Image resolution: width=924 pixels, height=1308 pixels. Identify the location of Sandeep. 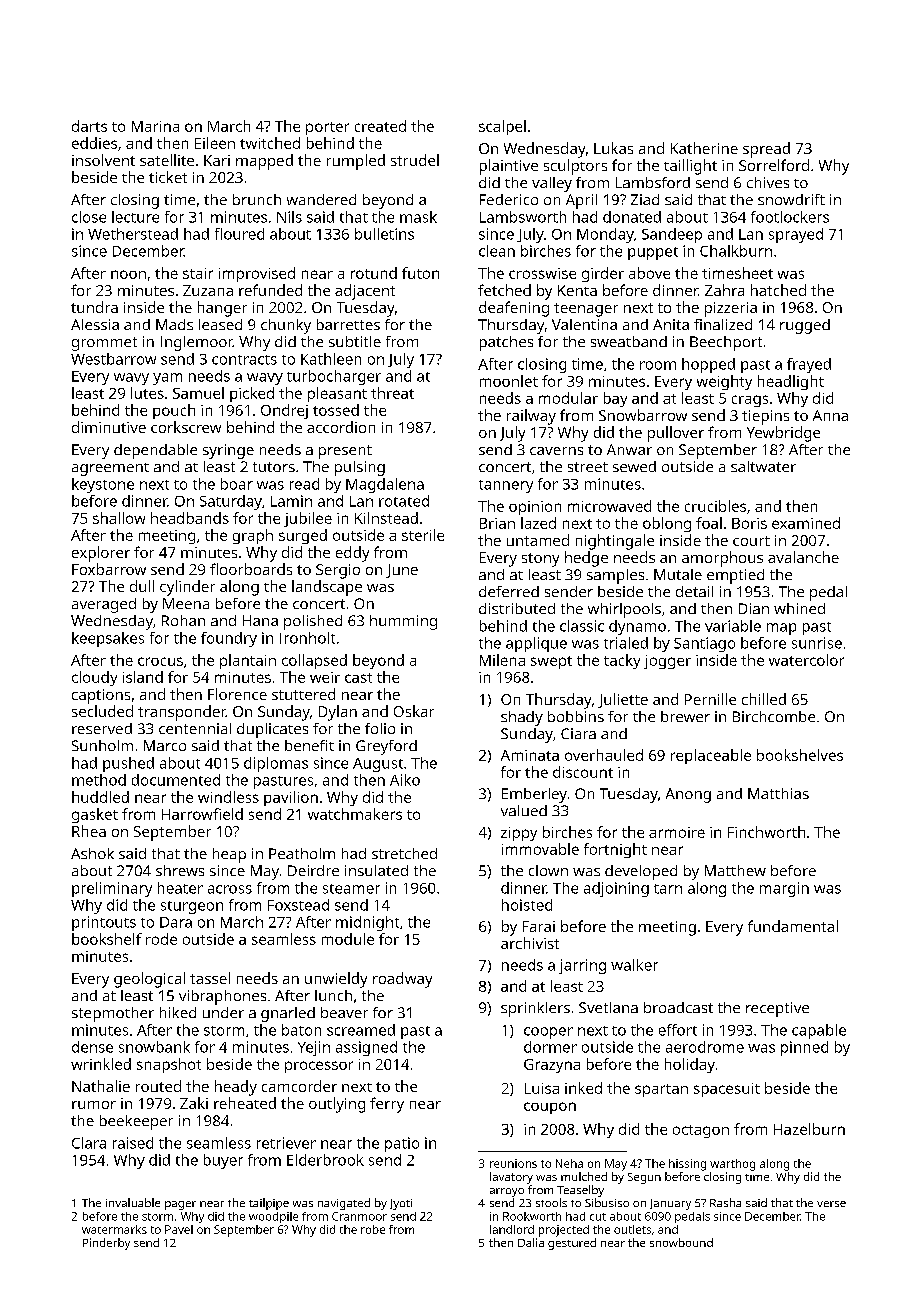
(672, 235).
